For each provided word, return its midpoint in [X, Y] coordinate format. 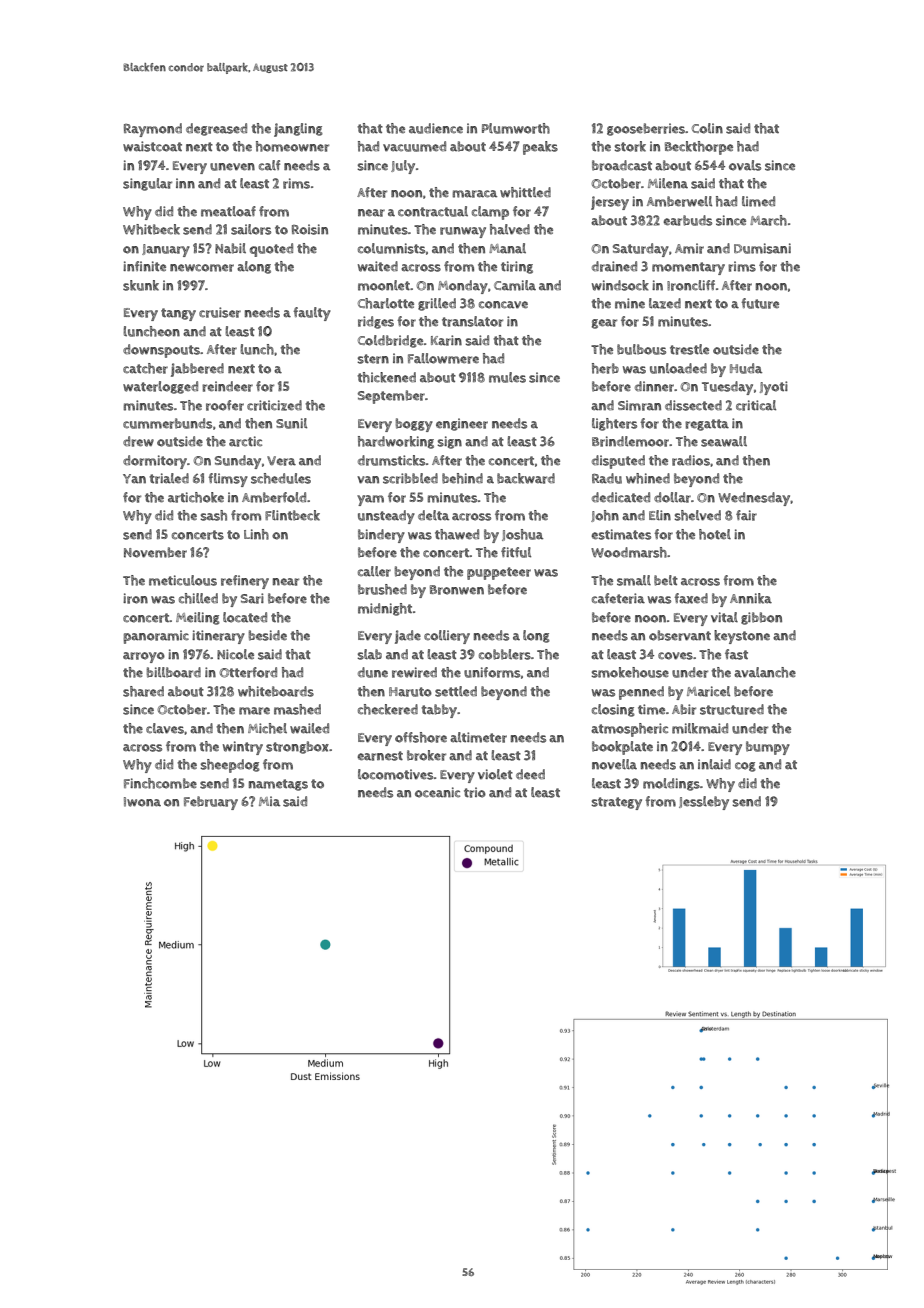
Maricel [708, 691]
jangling [298, 130]
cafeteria [618, 598]
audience [436, 128]
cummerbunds [167, 423]
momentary [688, 268]
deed [530, 774]
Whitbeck [151, 229]
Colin [707, 128]
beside [268, 635]
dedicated [621, 497]
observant [680, 635]
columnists [392, 248]
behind [462, 478]
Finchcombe [160, 783]
